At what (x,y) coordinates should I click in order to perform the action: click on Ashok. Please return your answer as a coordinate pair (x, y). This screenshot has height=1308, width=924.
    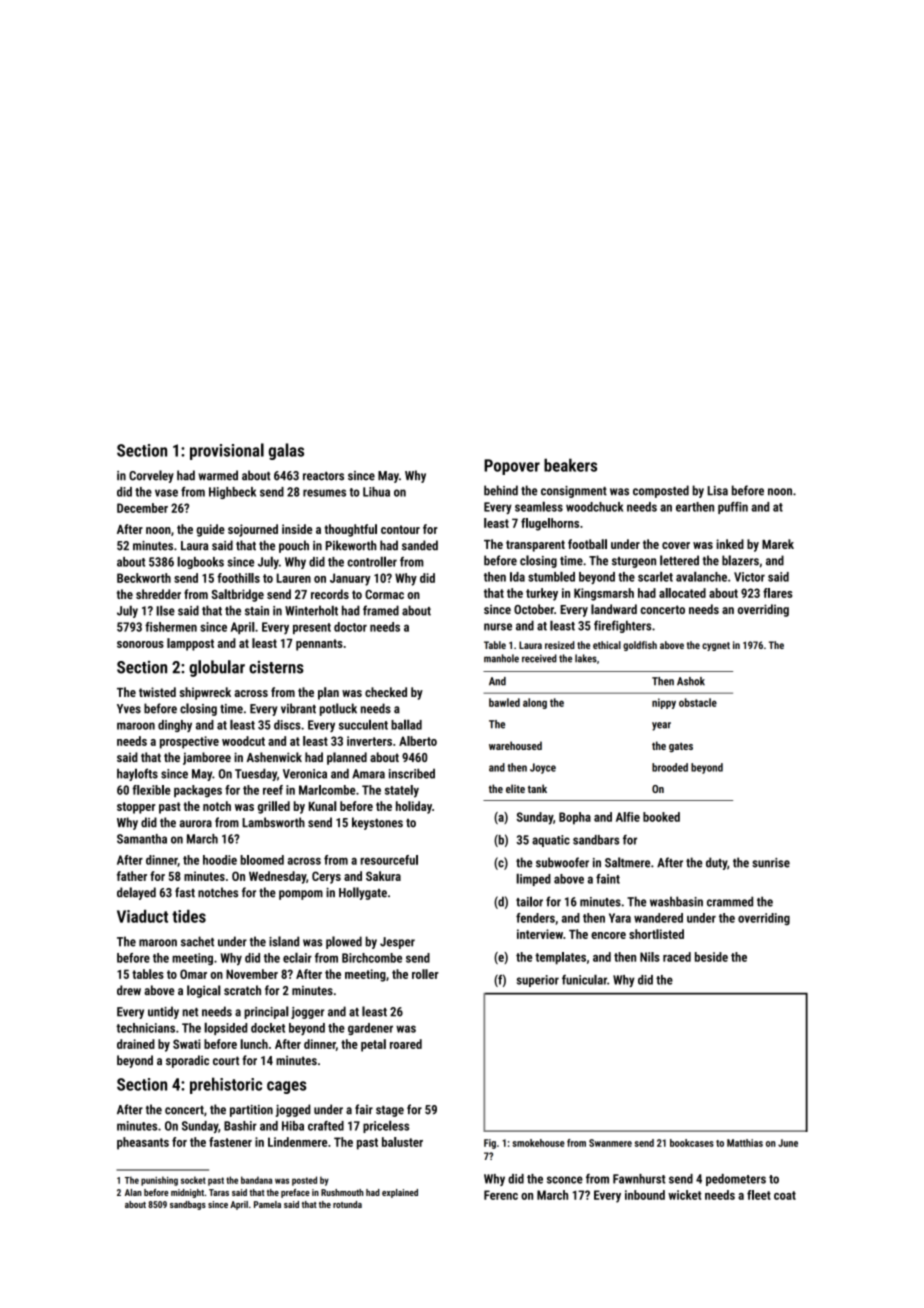
    Looking at the image, I should click on (691, 681).
